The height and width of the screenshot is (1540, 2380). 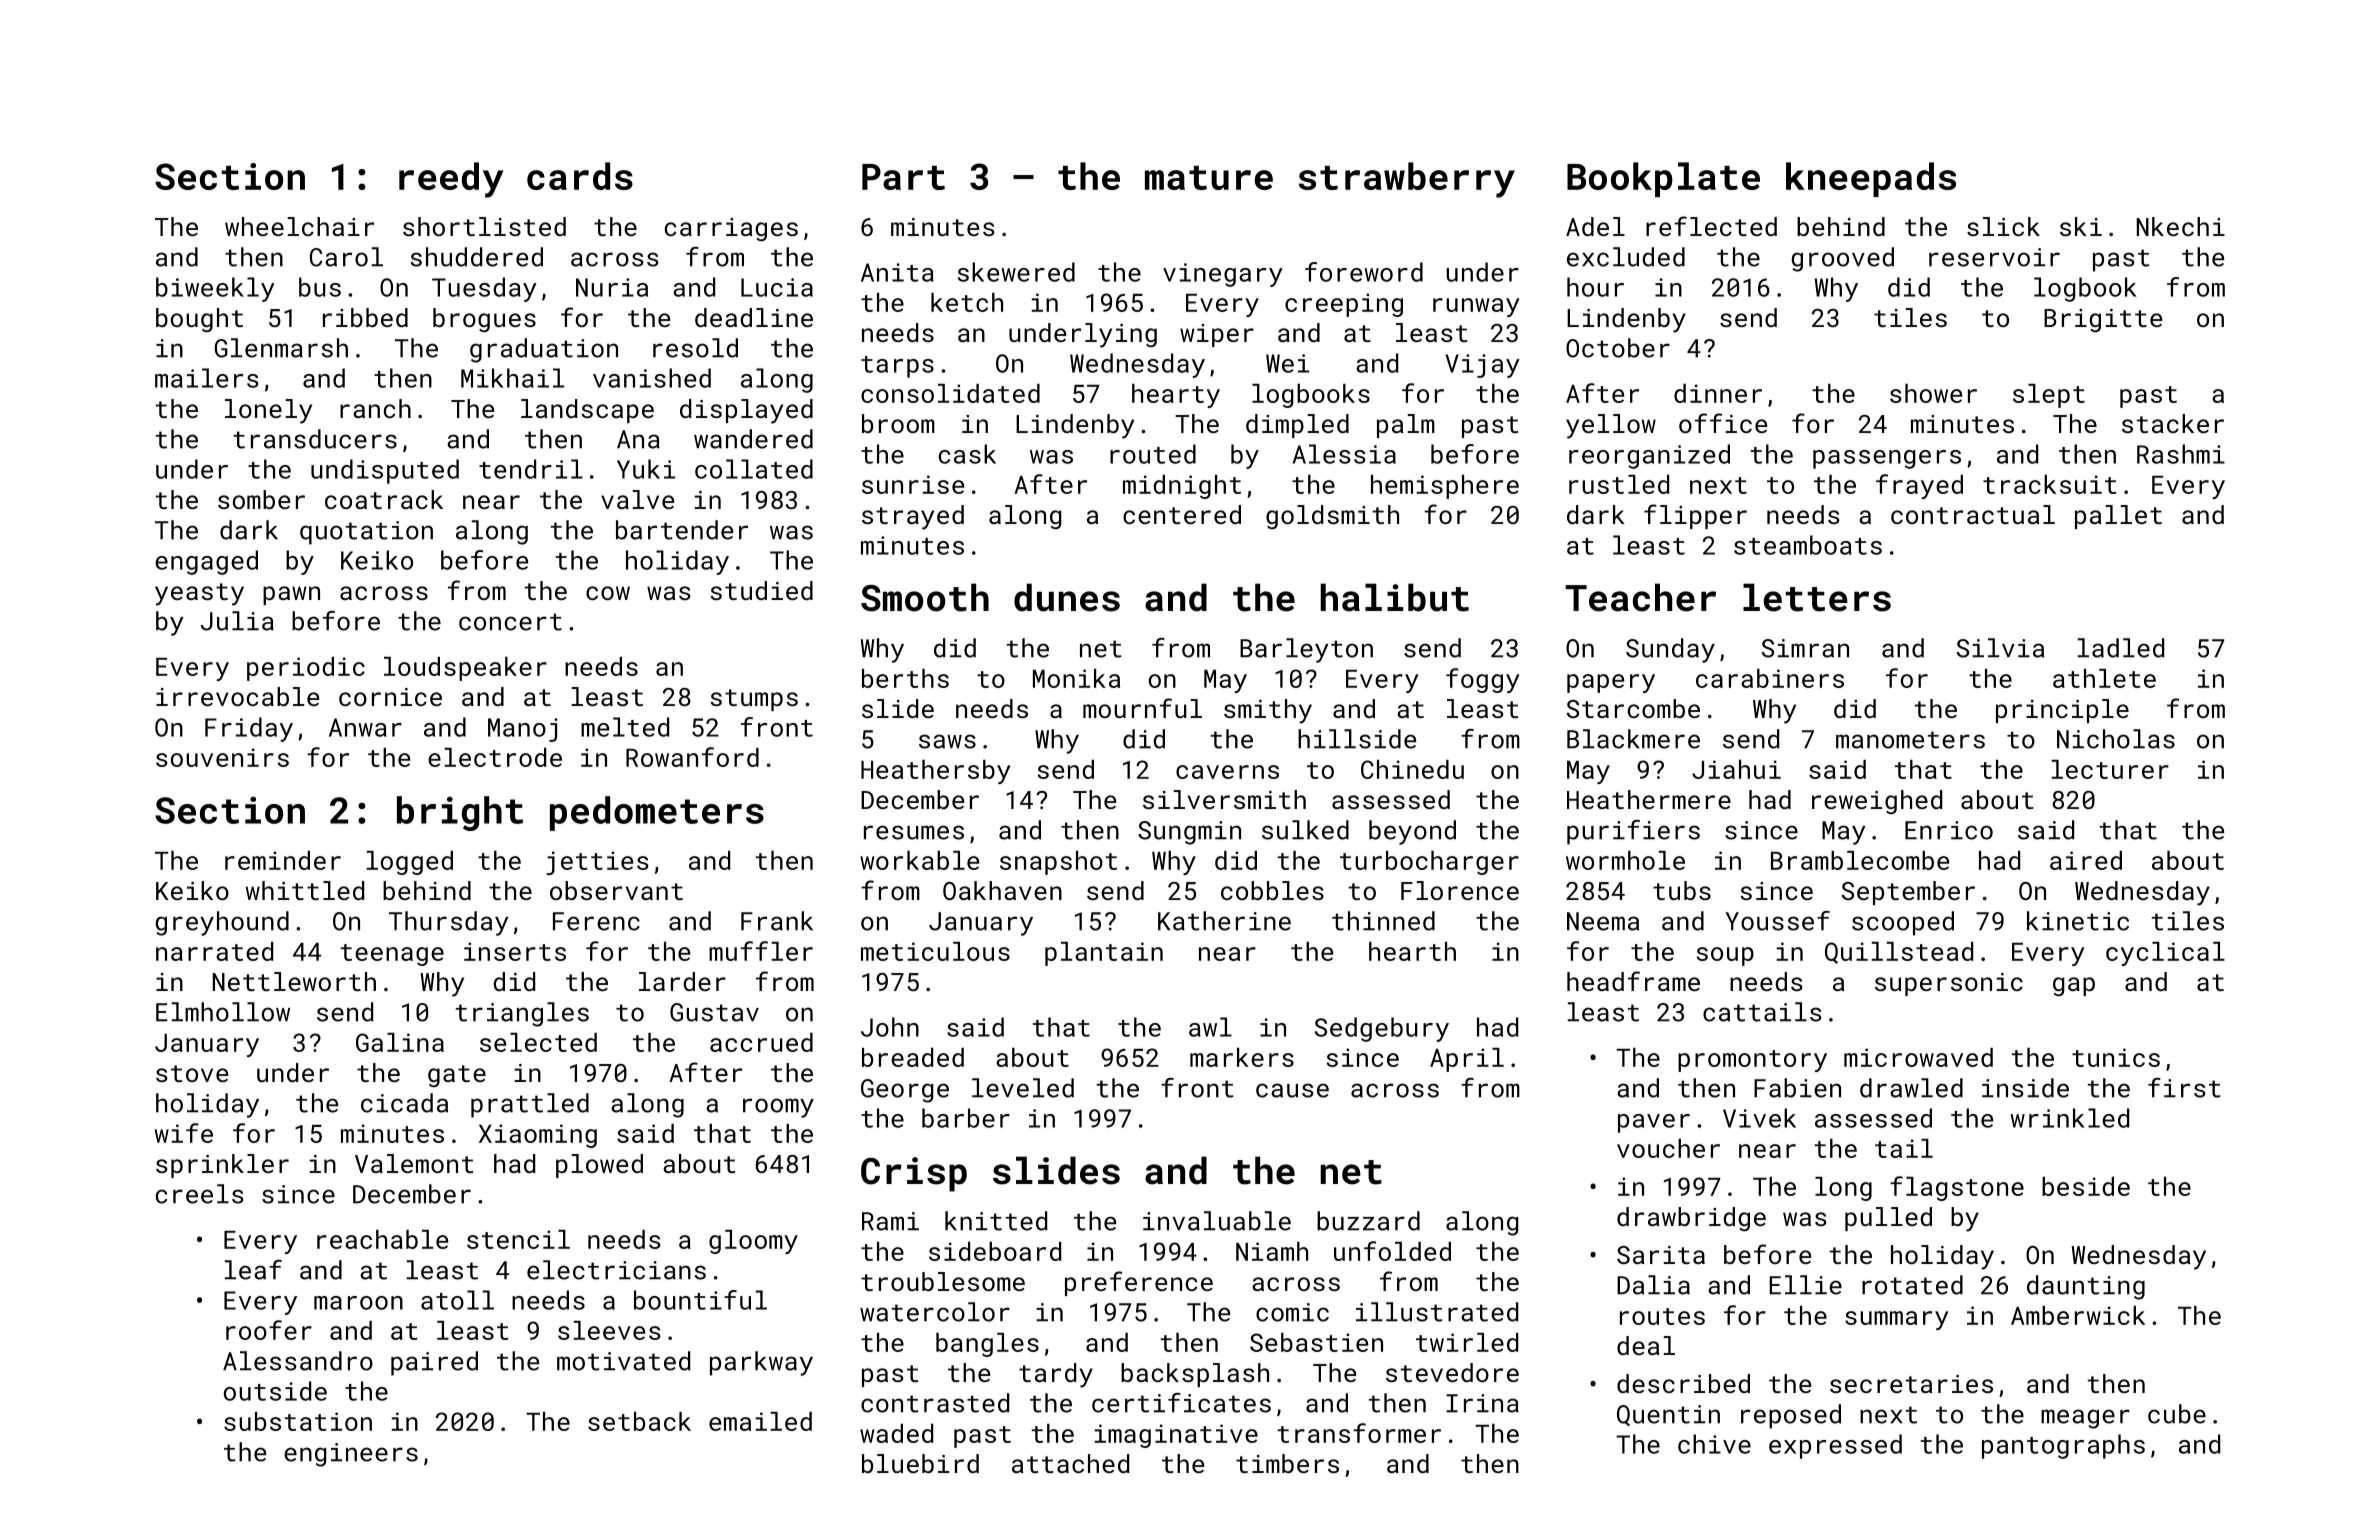 I want to click on bus, so click(x=320, y=287).
